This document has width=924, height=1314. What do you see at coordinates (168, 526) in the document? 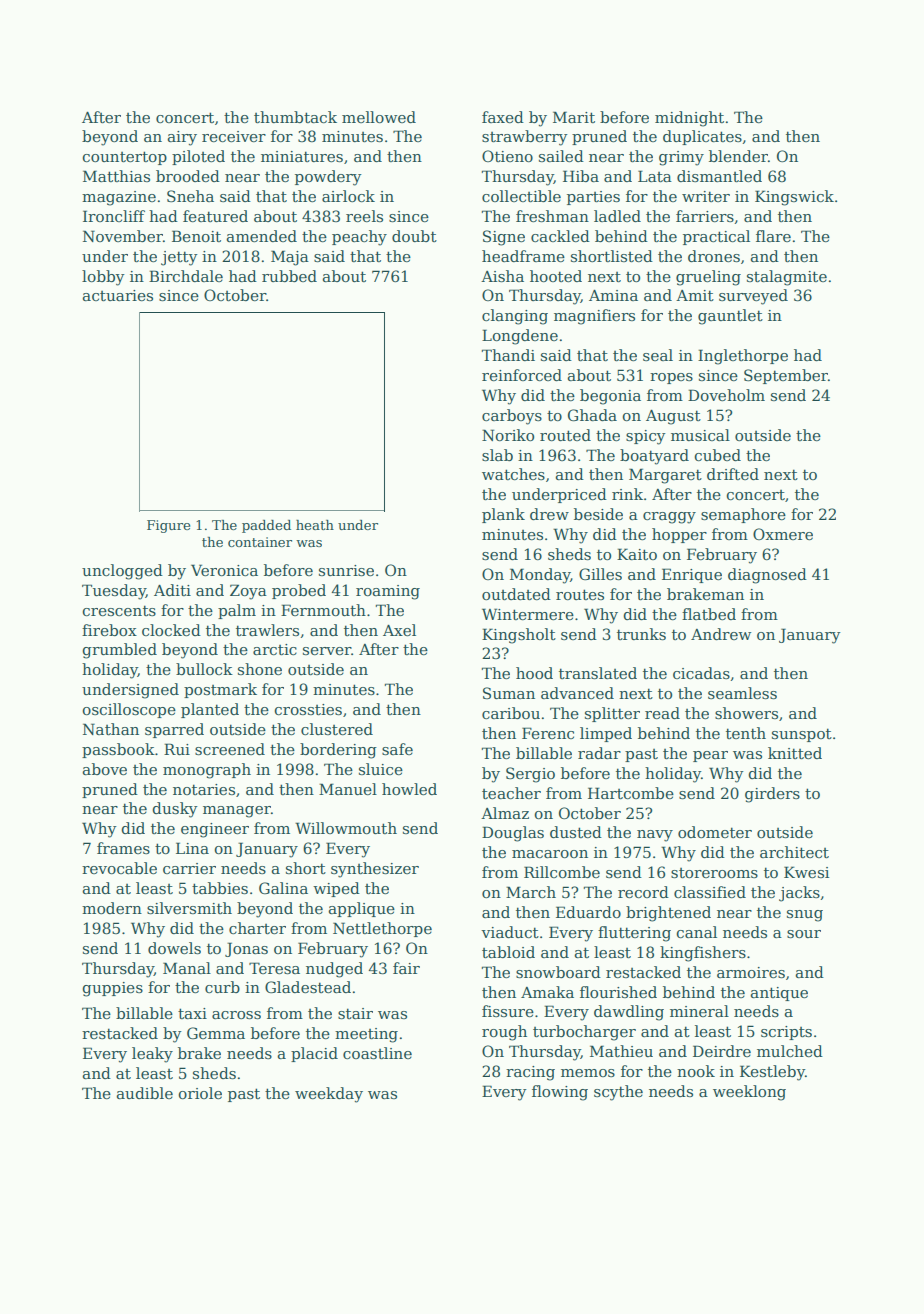
I see `Figure` at bounding box center [168, 526].
